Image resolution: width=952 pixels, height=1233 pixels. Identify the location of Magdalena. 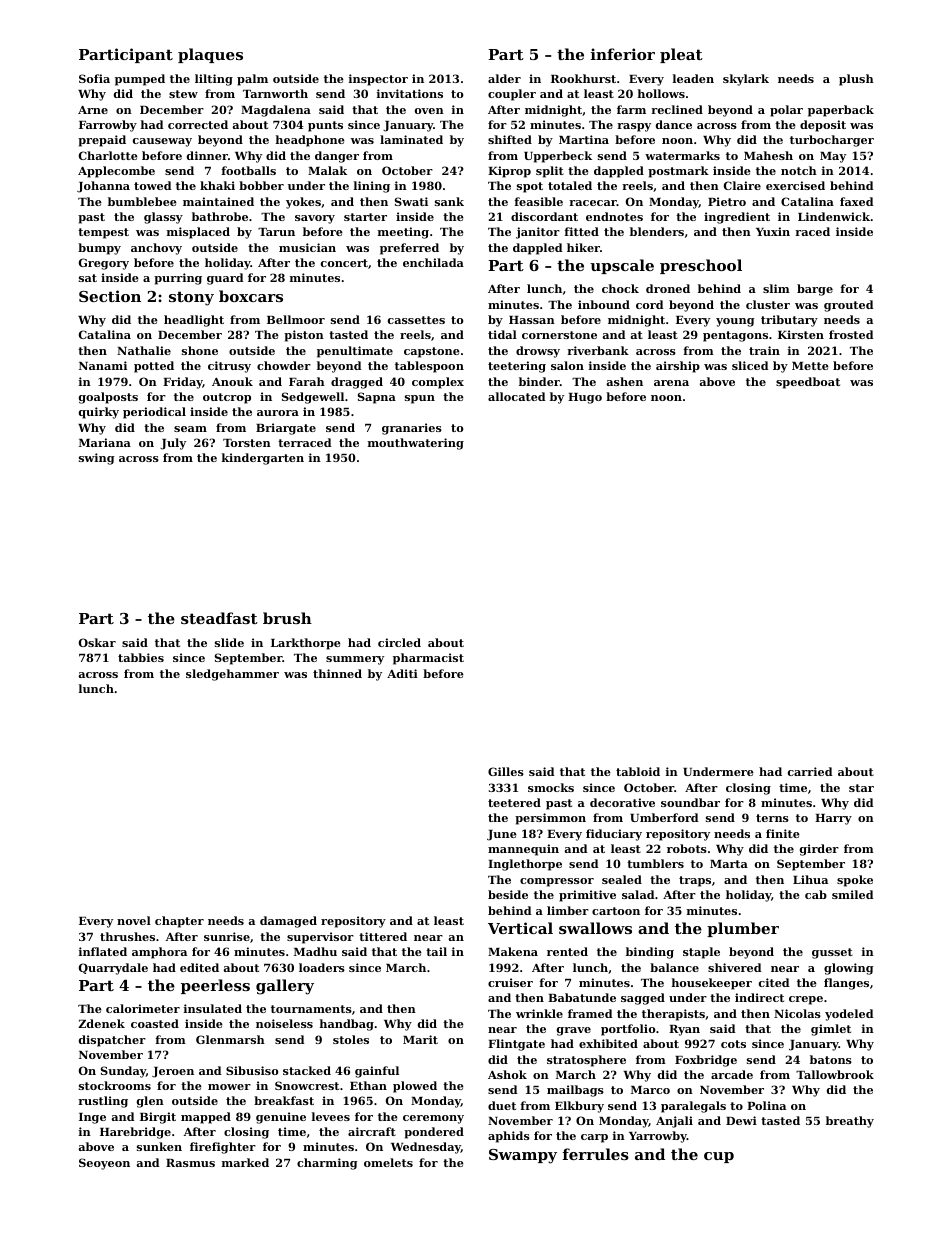
(276, 111).
